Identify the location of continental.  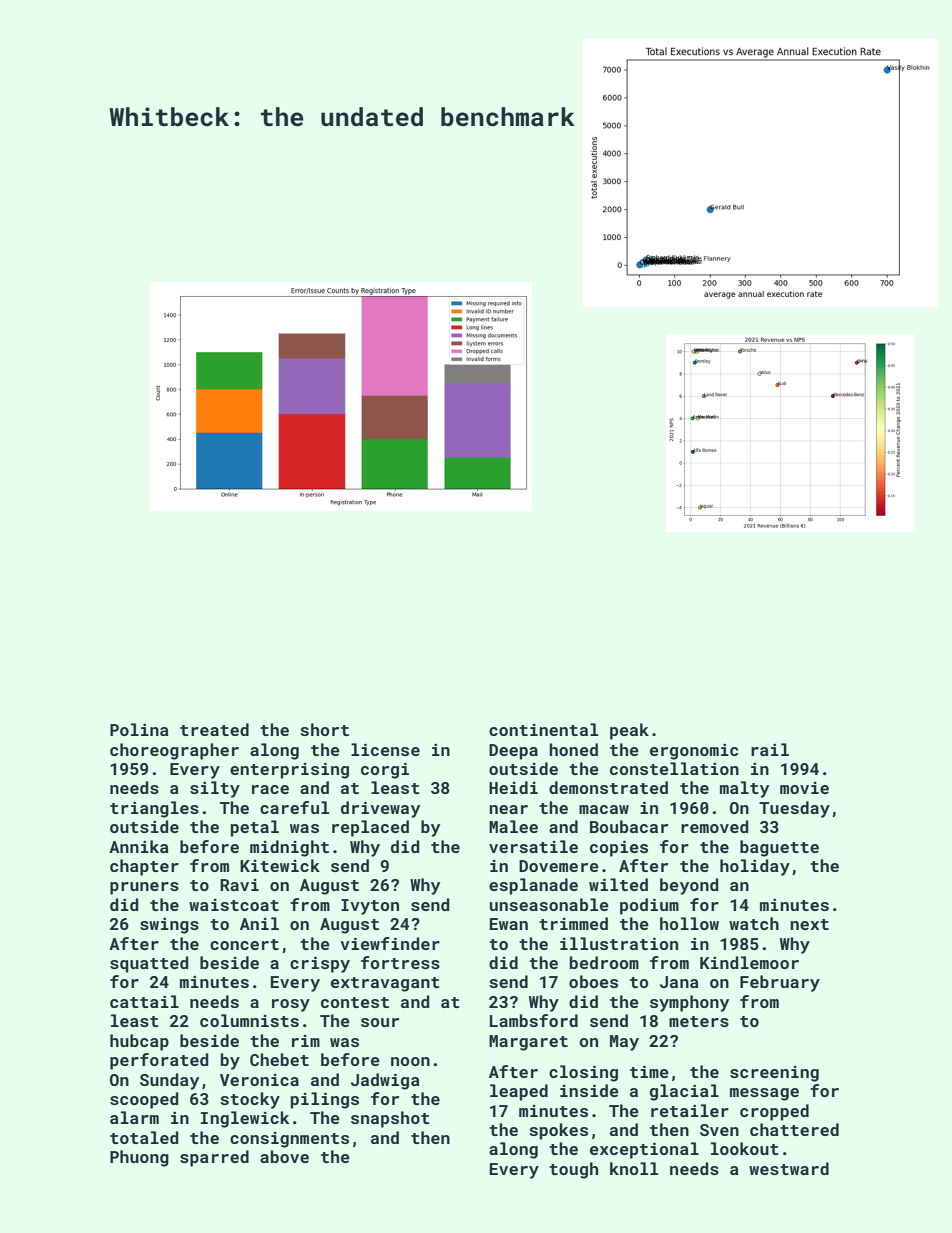
(543, 729).
